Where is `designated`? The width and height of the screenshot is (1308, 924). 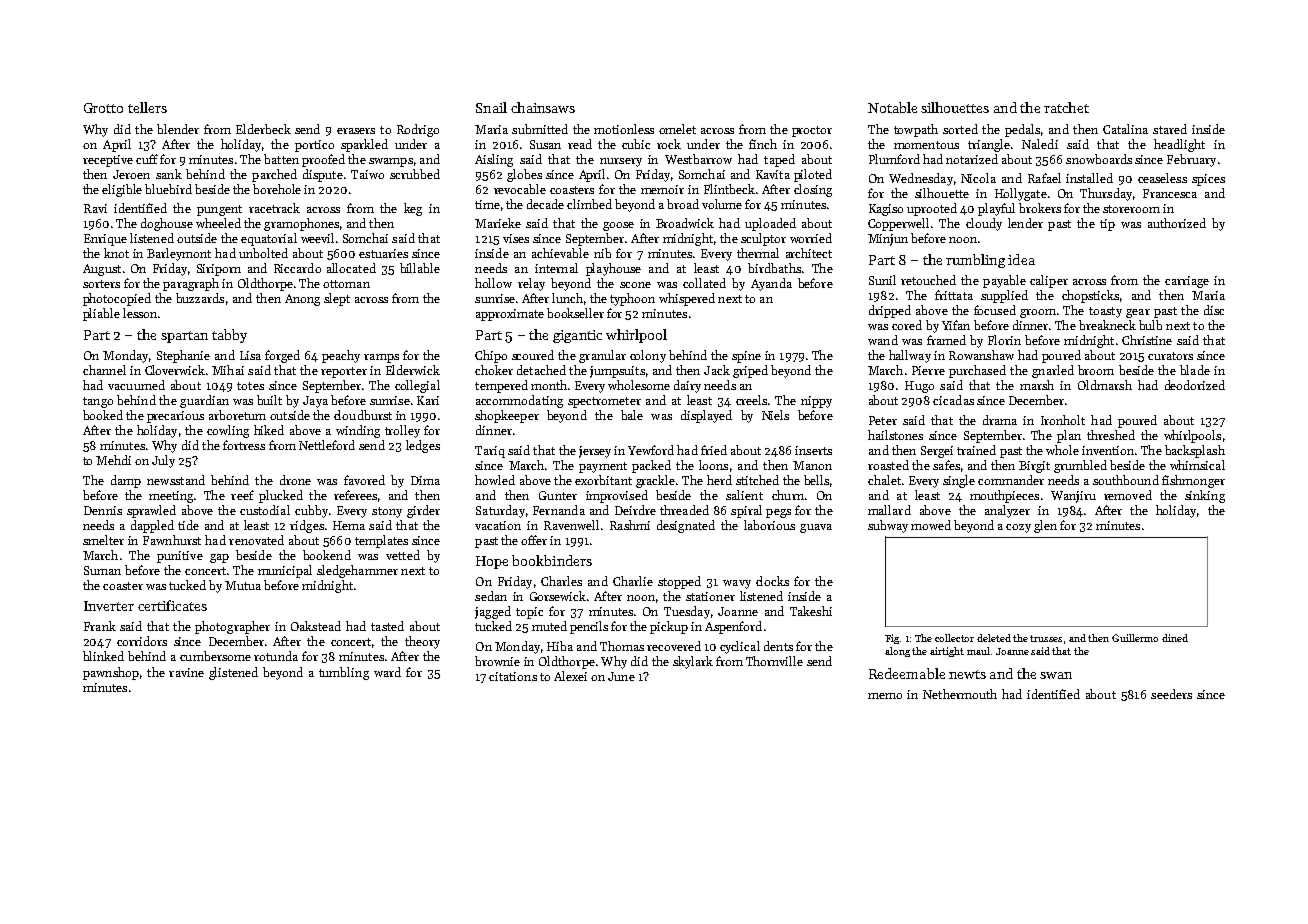
designated is located at coordinates (686, 526).
